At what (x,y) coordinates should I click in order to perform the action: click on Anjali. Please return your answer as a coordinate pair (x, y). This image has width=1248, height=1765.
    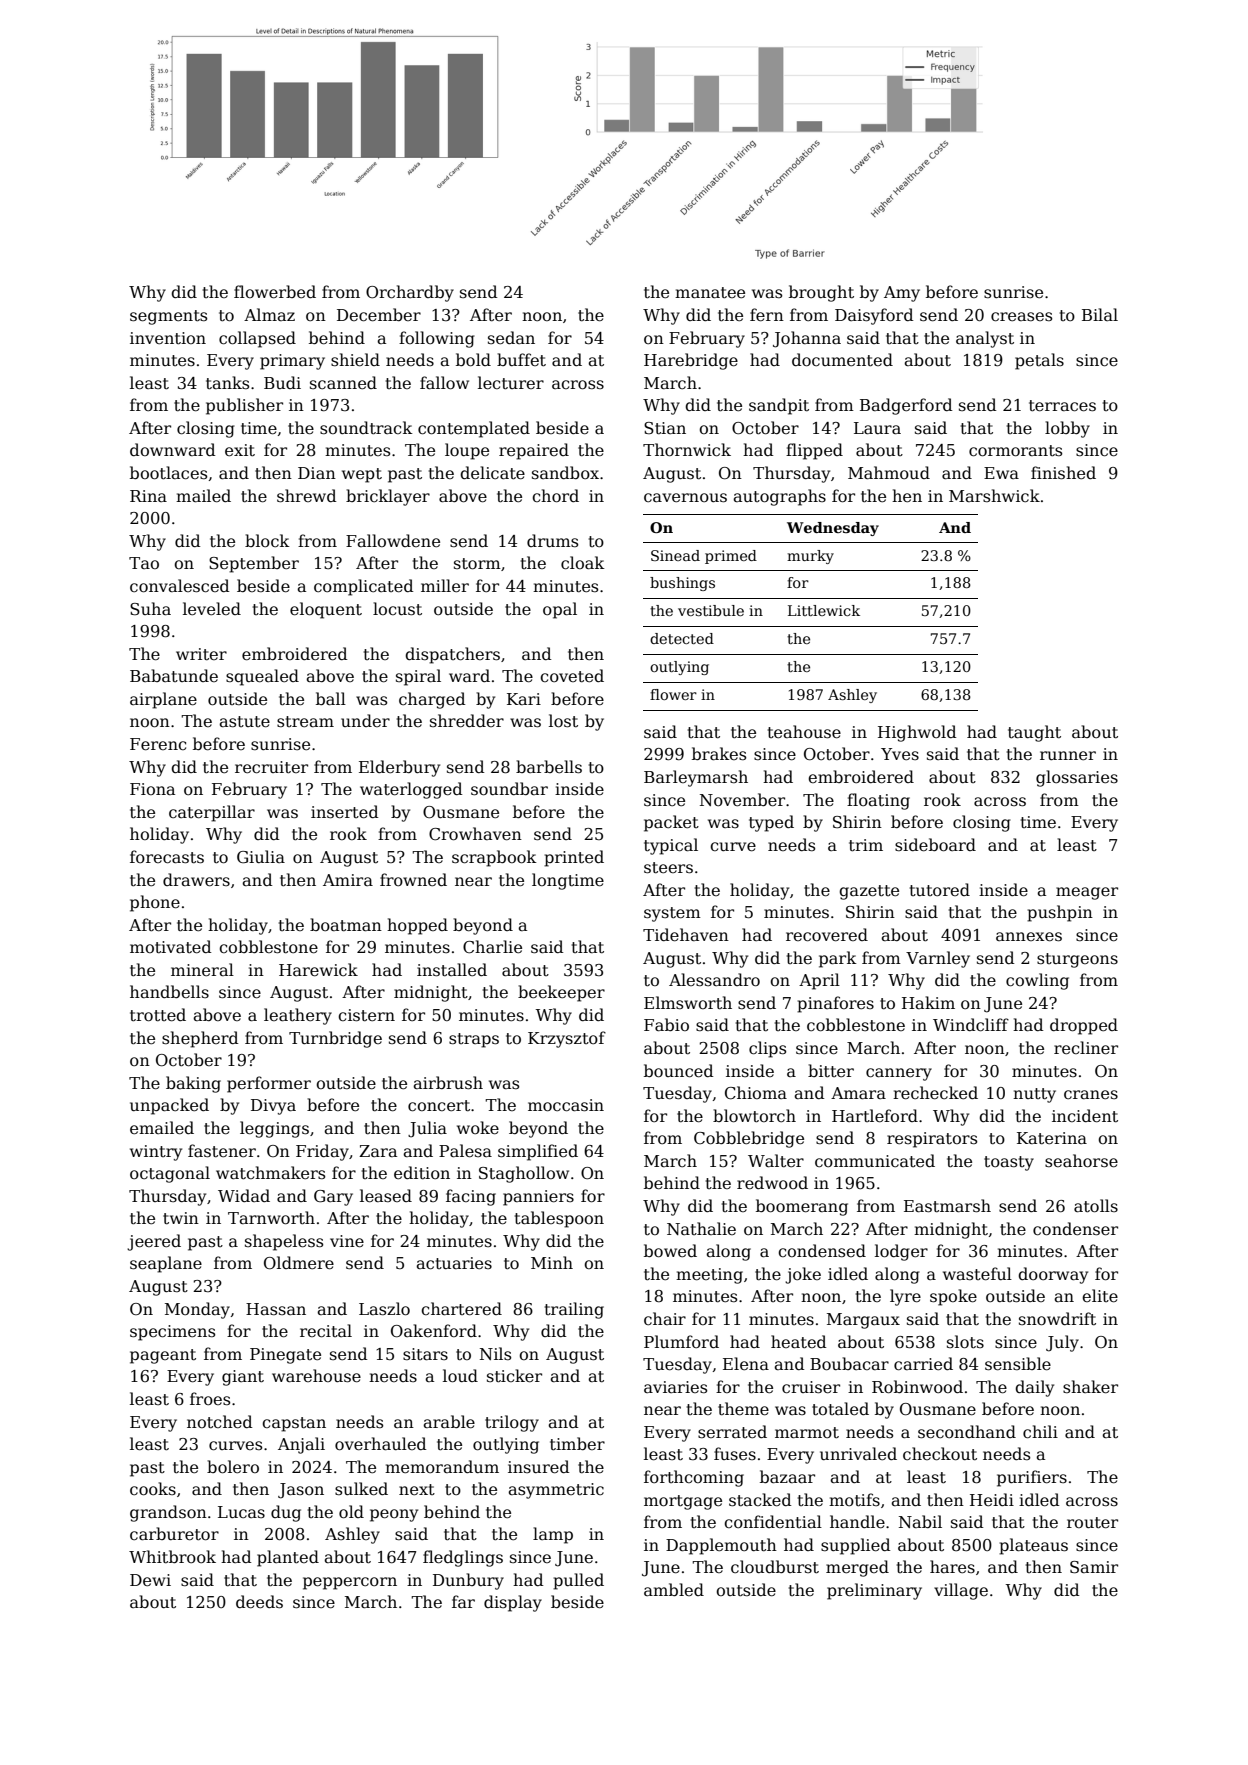
    Looking at the image, I should click on (301, 1445).
